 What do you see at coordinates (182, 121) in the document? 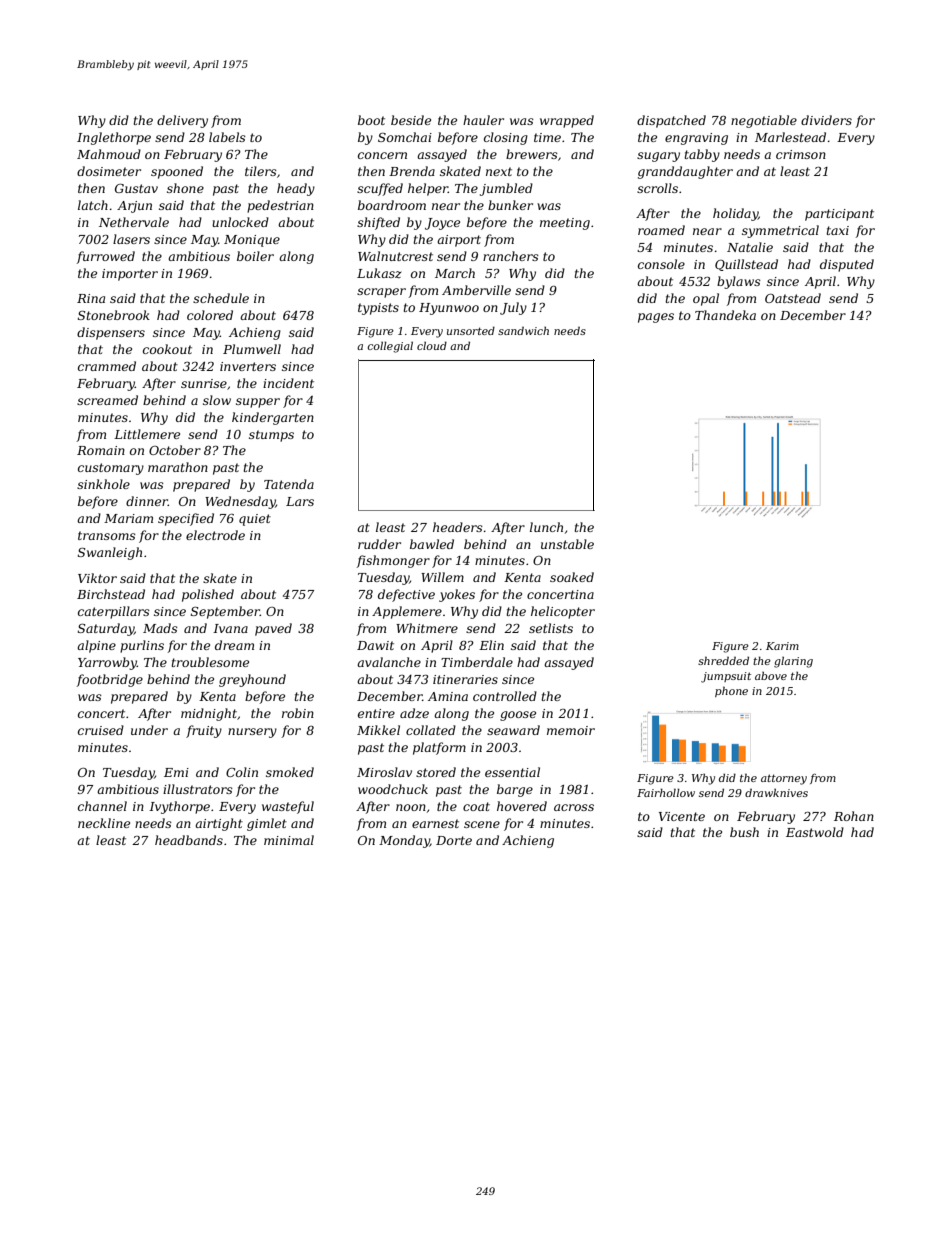
I see `delivery` at bounding box center [182, 121].
